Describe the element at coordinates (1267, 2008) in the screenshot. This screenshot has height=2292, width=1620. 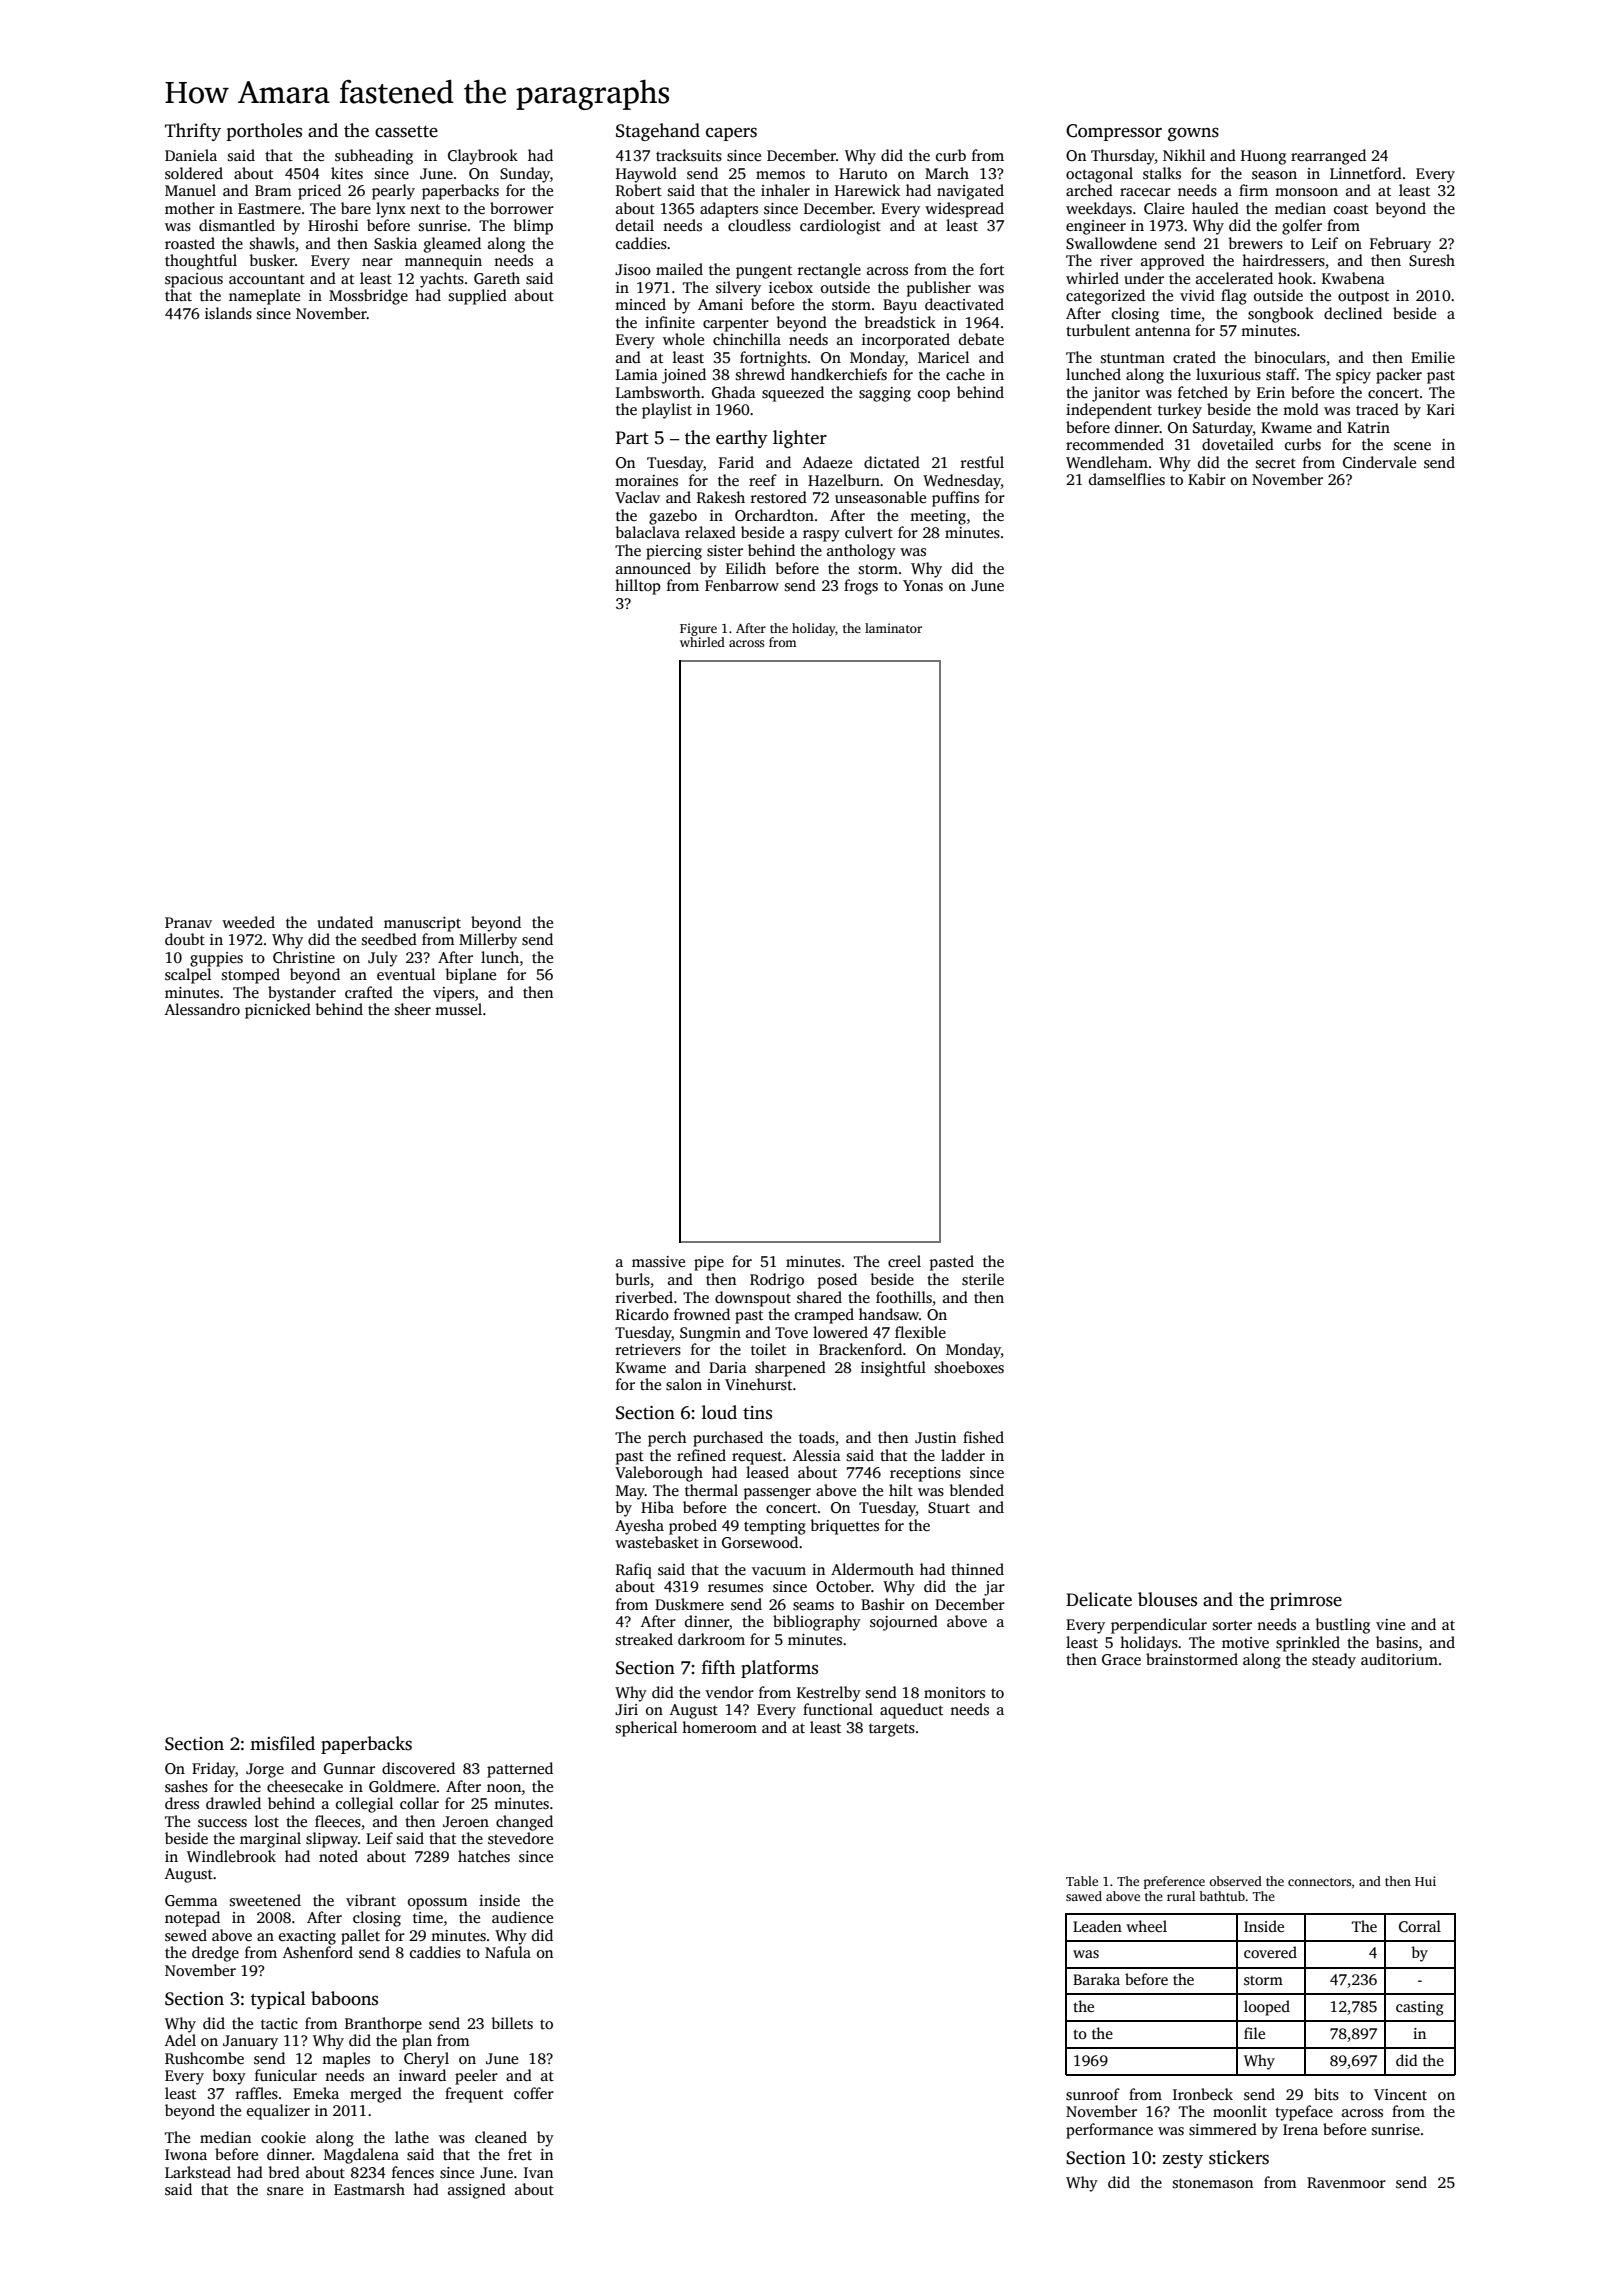
I see `looped` at that location.
